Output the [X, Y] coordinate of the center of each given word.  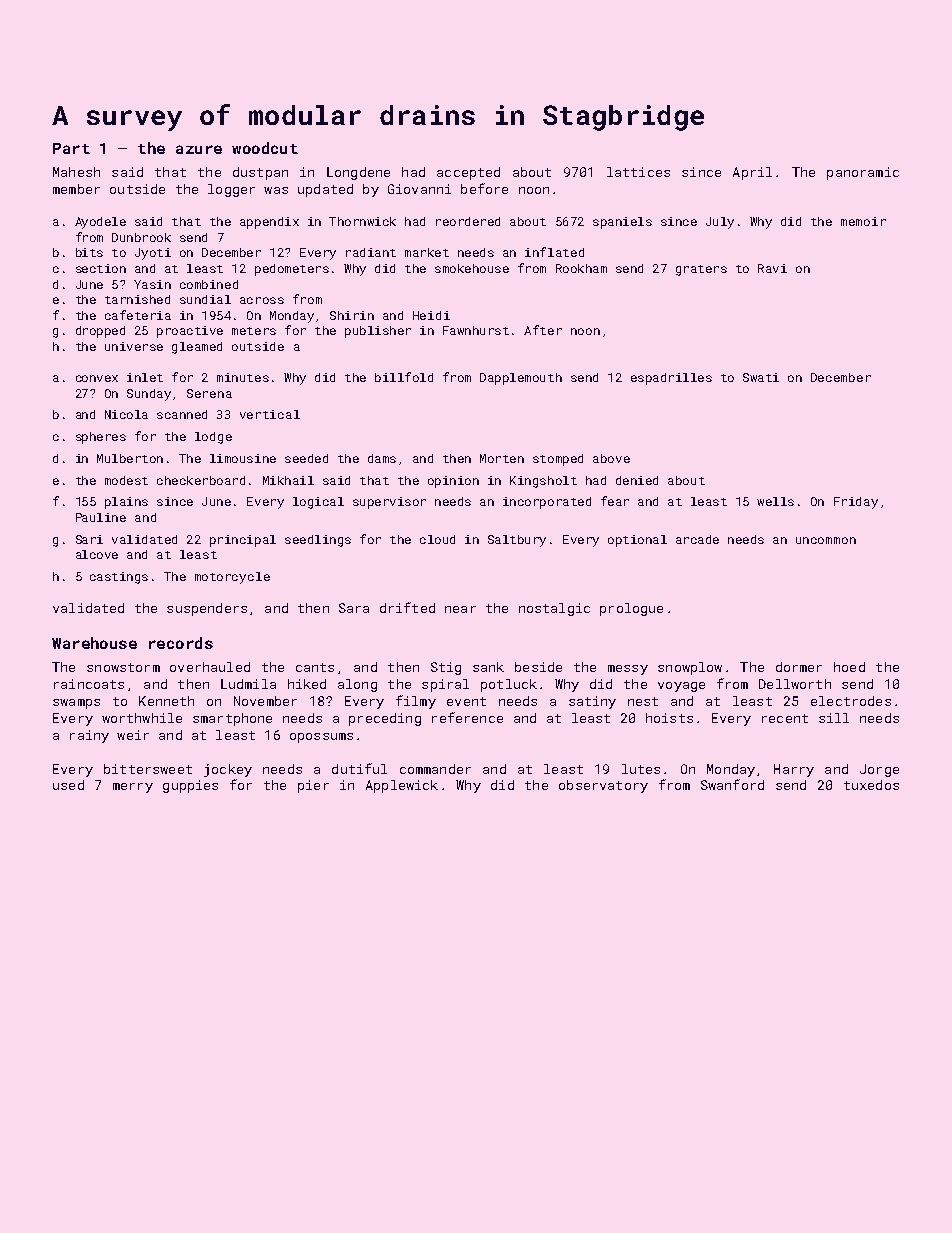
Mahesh [76, 172]
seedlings [318, 541]
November [265, 701]
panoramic [863, 173]
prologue [631, 609]
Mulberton [130, 458]
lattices [638, 172]
